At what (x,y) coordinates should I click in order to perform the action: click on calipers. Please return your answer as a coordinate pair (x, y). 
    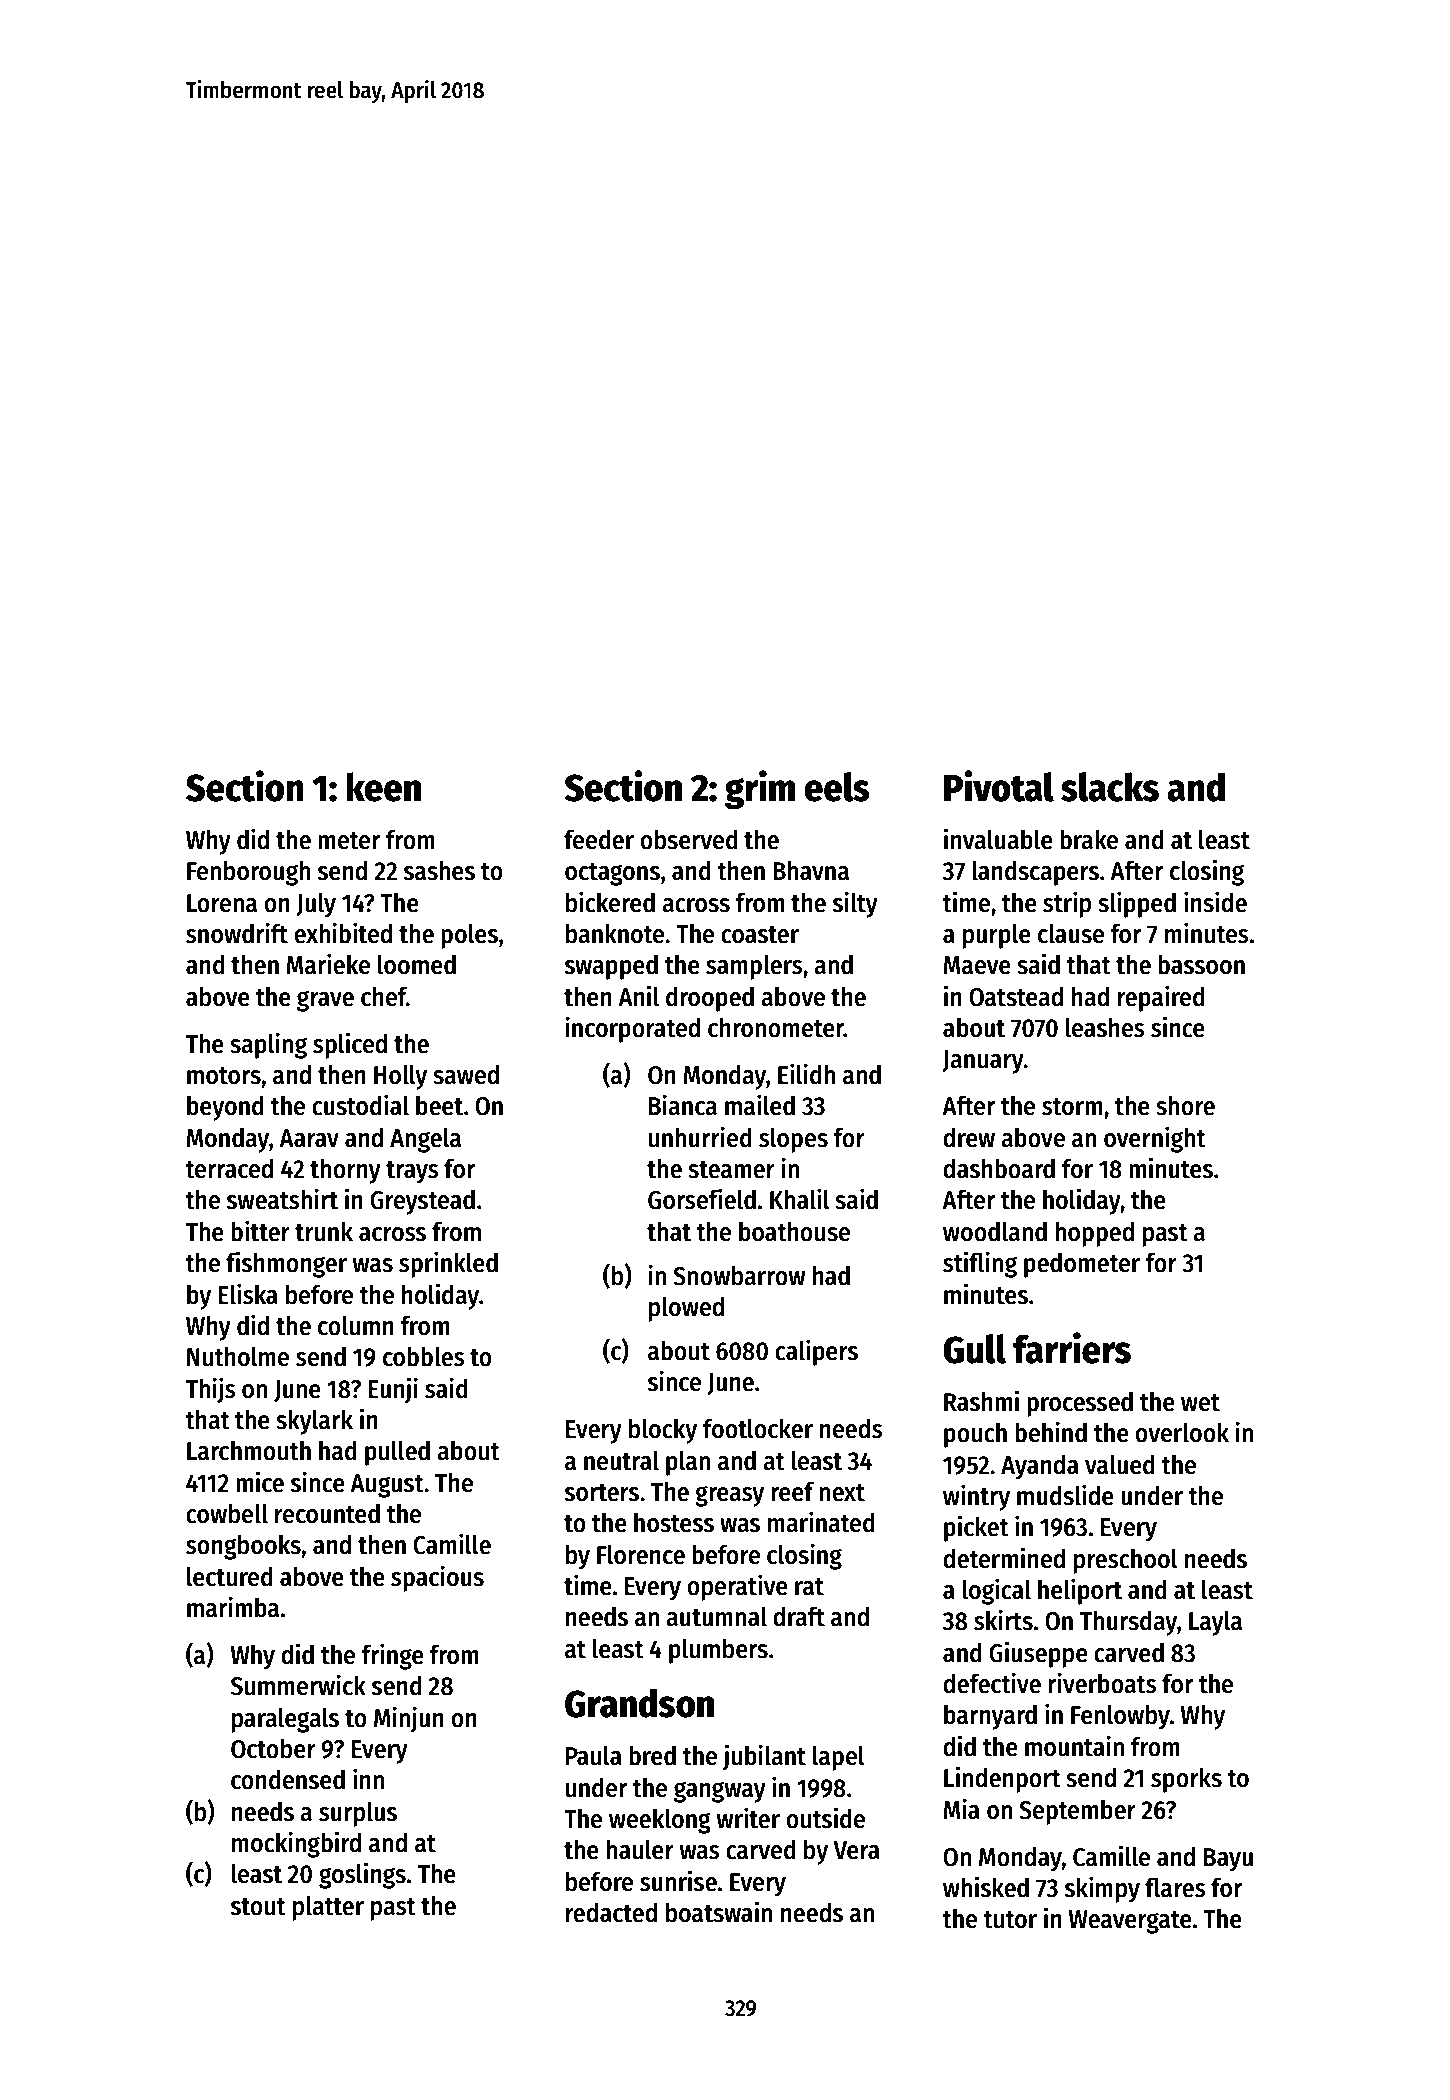
    Looking at the image, I should click on (816, 1352).
